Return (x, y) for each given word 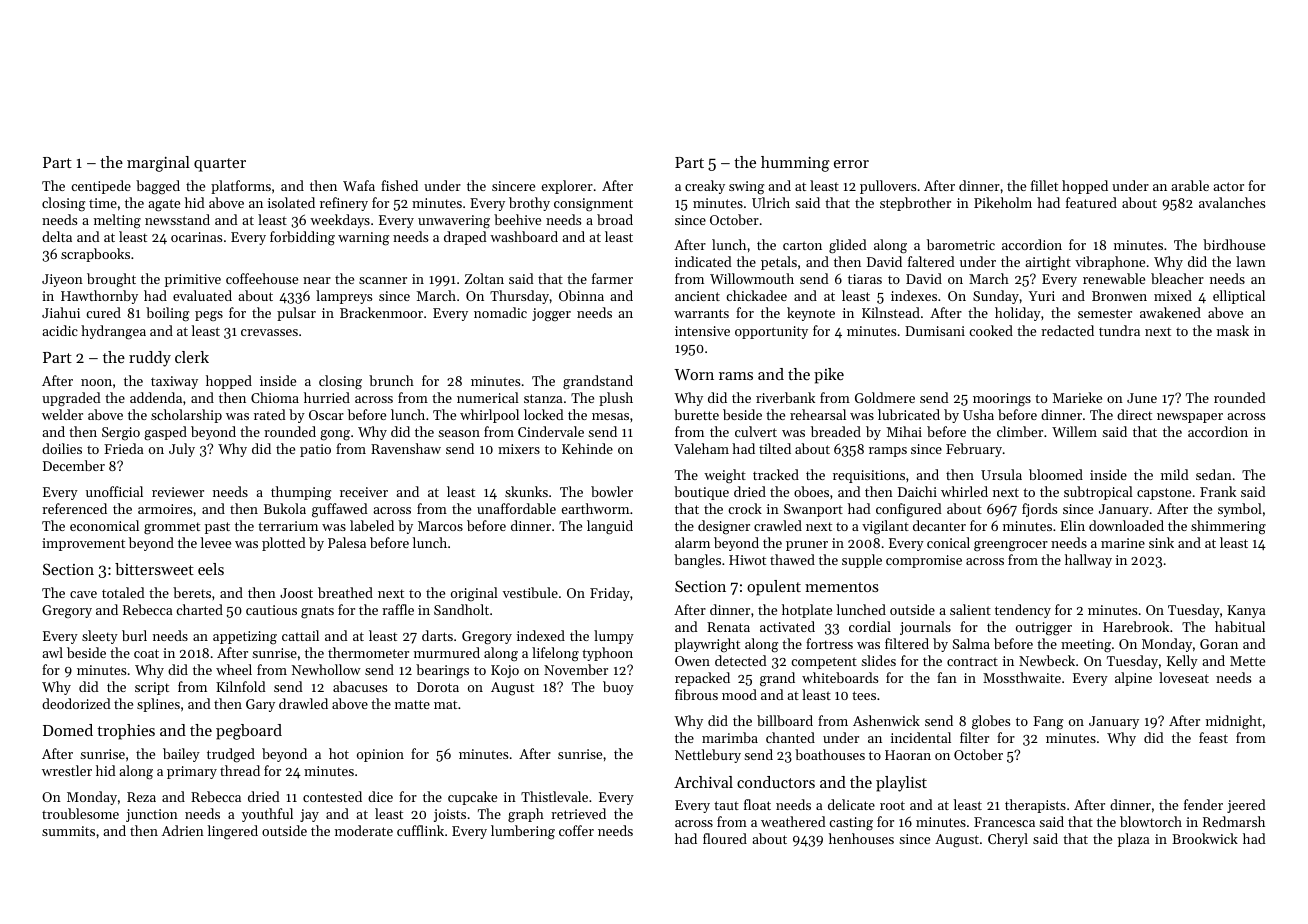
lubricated (909, 414)
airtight (1048, 263)
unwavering (454, 222)
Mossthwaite (1022, 677)
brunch (391, 380)
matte (412, 704)
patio (315, 450)
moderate (364, 830)
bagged (158, 187)
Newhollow (326, 669)
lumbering (523, 832)
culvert (756, 431)
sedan (1214, 474)
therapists (1035, 806)
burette (696, 414)
